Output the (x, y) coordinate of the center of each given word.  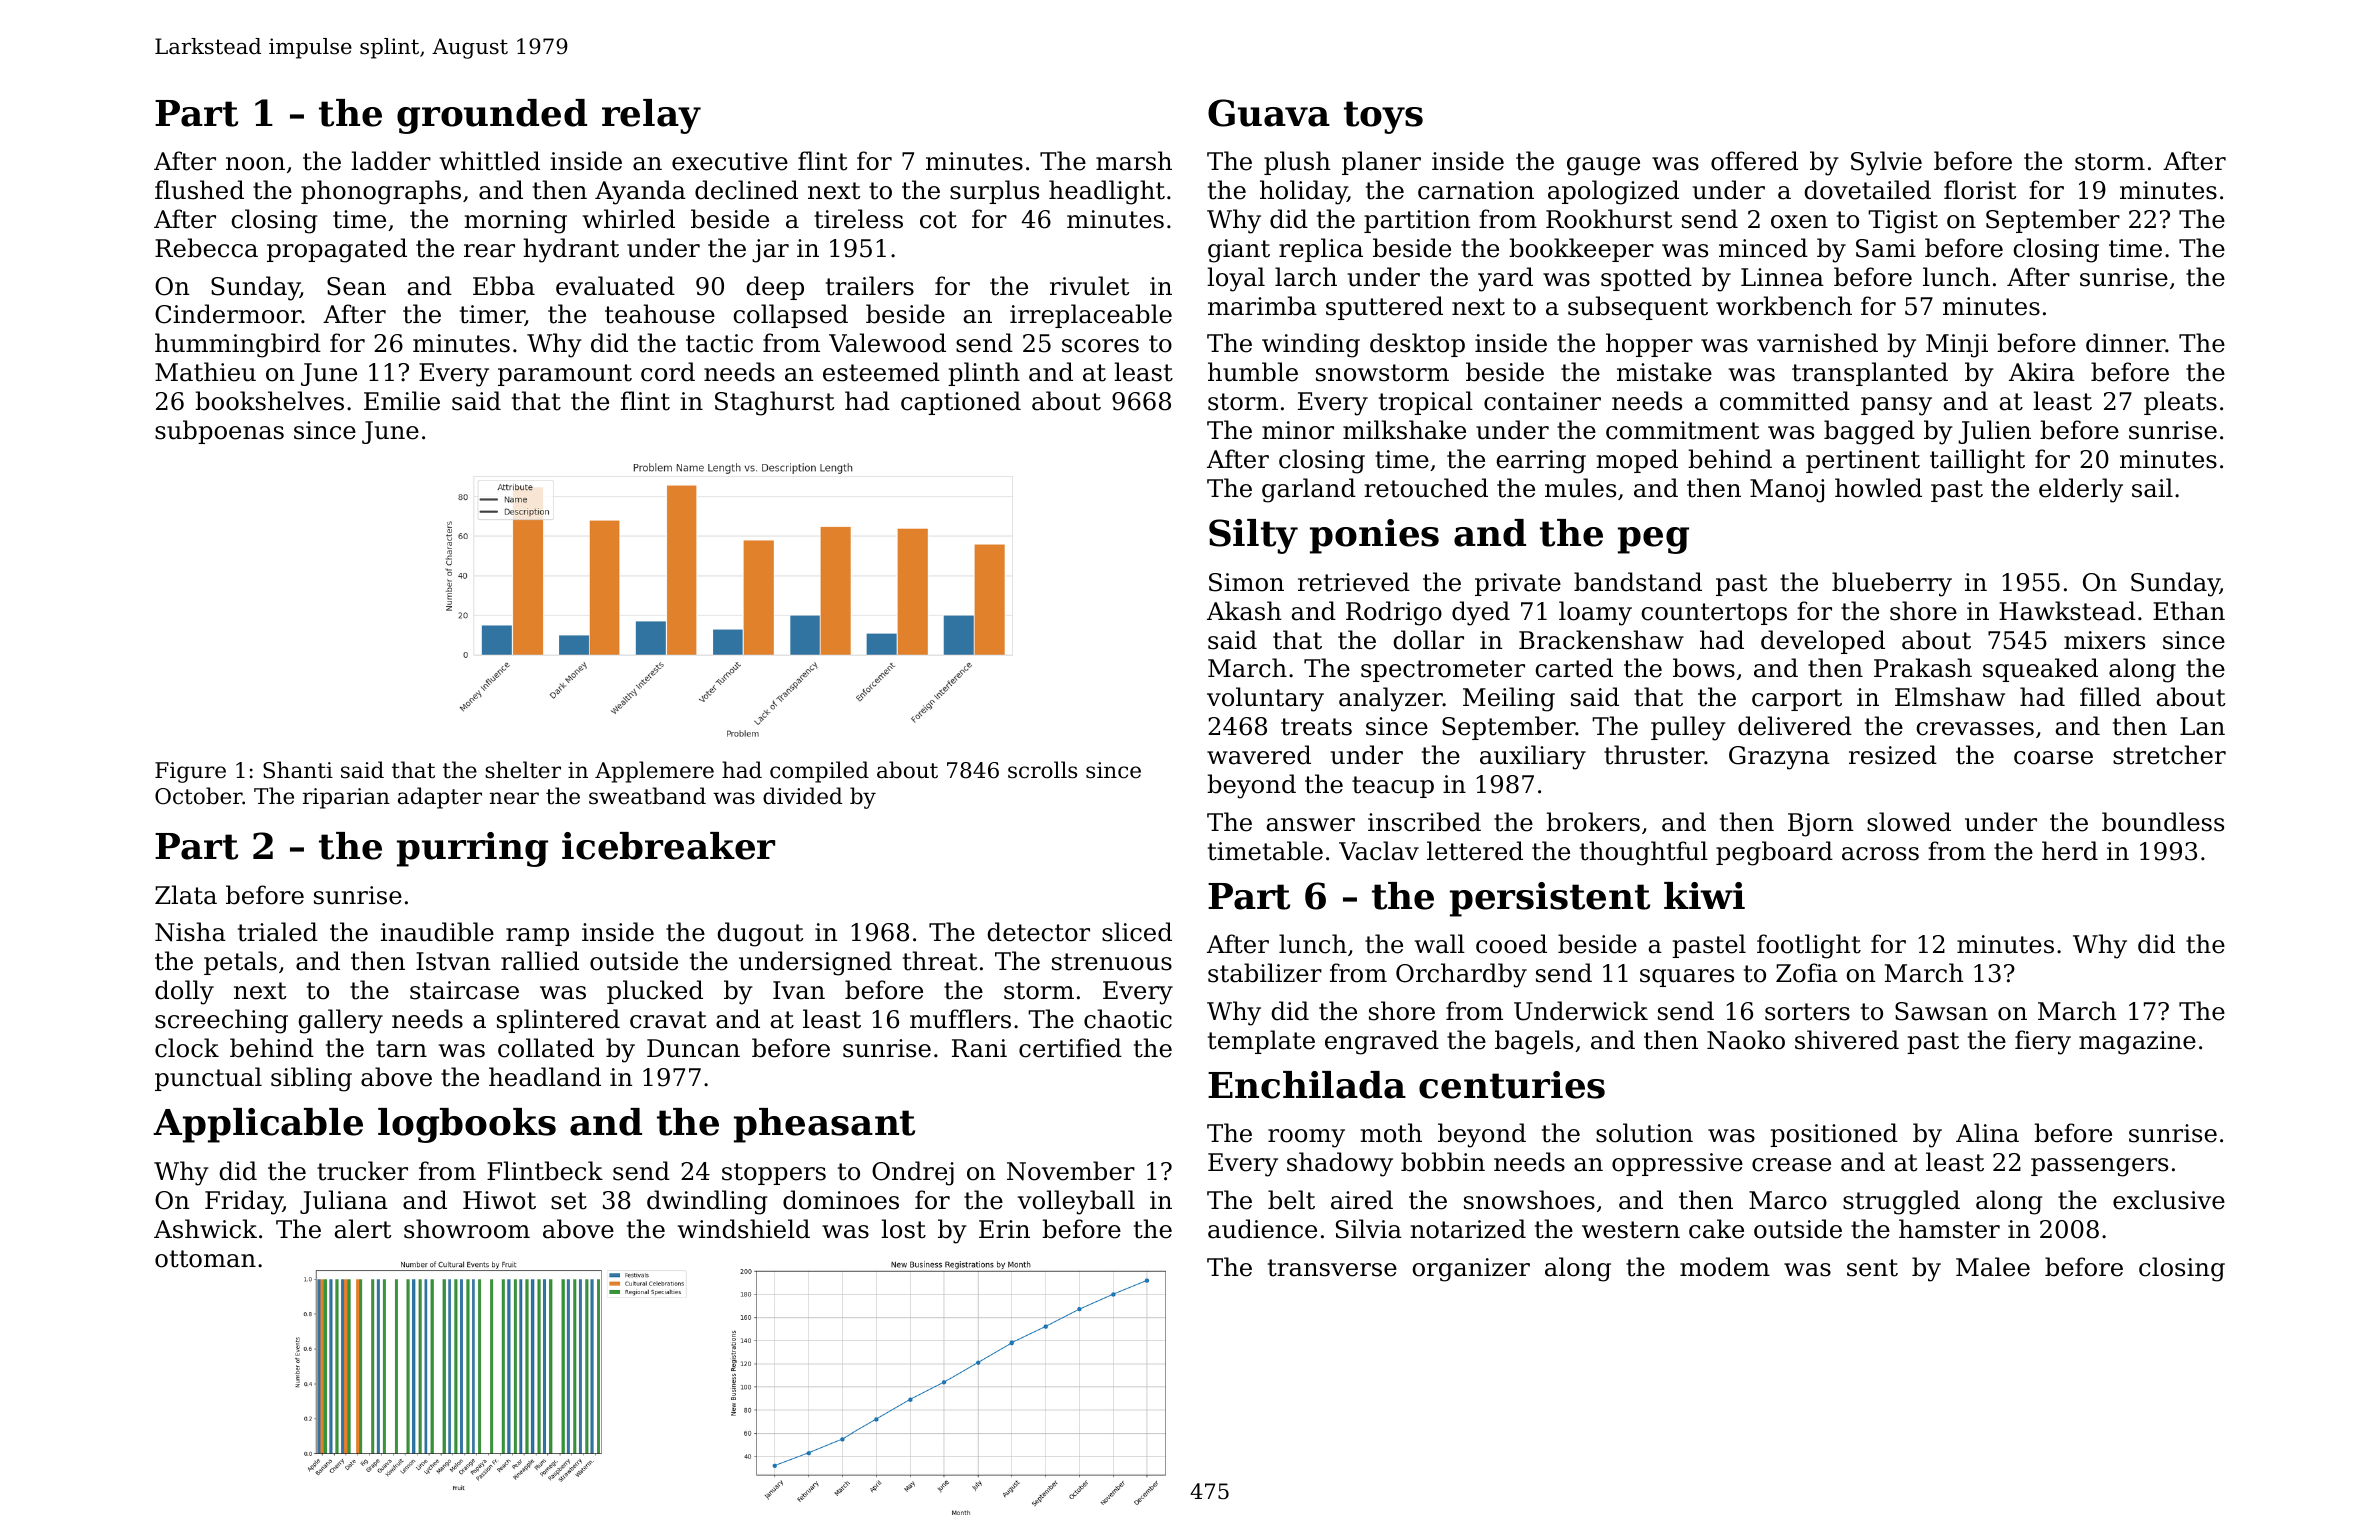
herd (2070, 851)
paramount (565, 375)
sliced (1137, 932)
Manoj (1787, 491)
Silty (1253, 536)
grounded (492, 116)
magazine (2137, 1043)
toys (1383, 117)
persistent (1550, 899)
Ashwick (205, 1229)
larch (1306, 277)
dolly (184, 992)
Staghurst (774, 403)
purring (472, 849)
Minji (1957, 346)
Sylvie (1886, 163)
